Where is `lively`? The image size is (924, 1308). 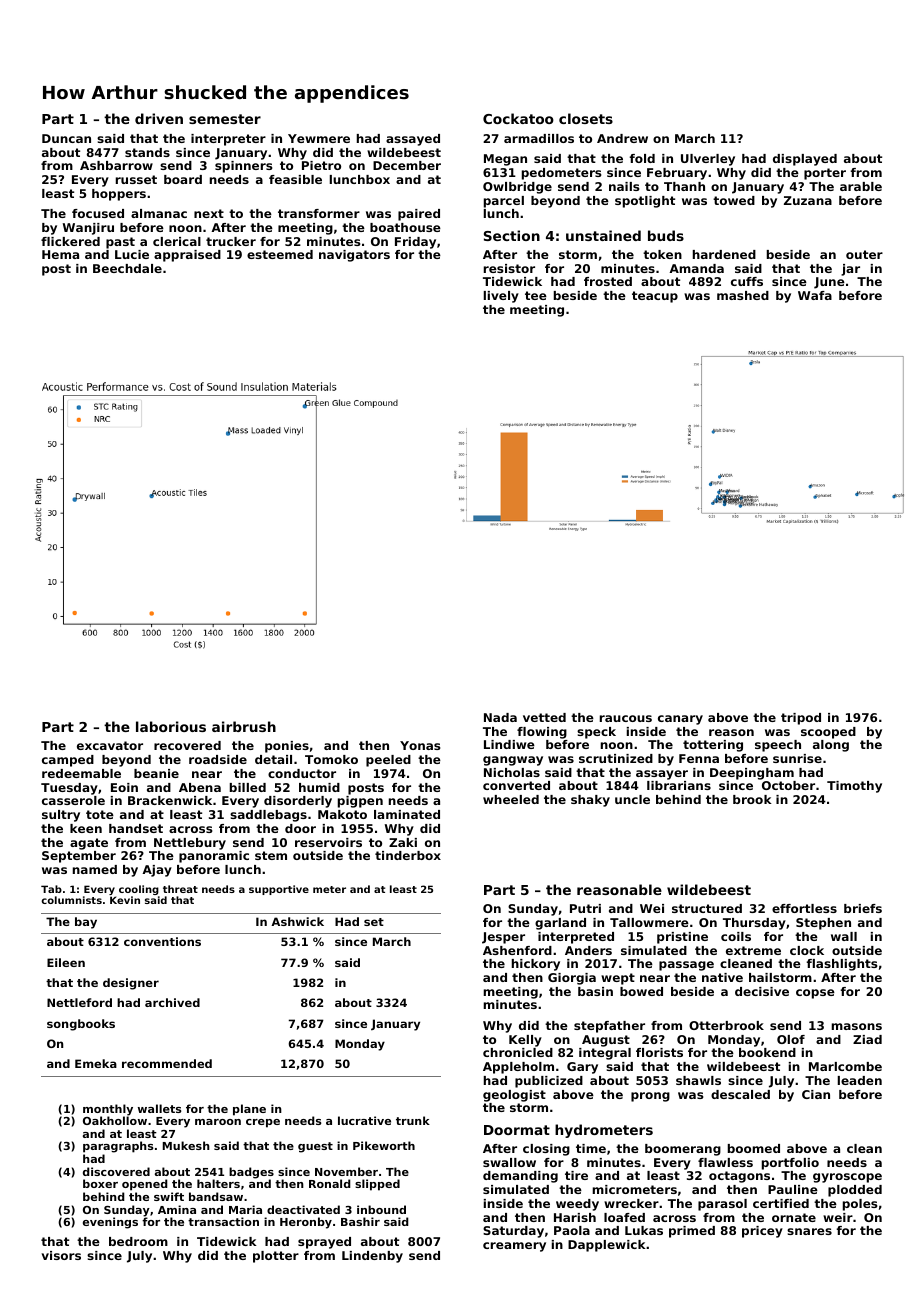
lively is located at coordinates (501, 297).
